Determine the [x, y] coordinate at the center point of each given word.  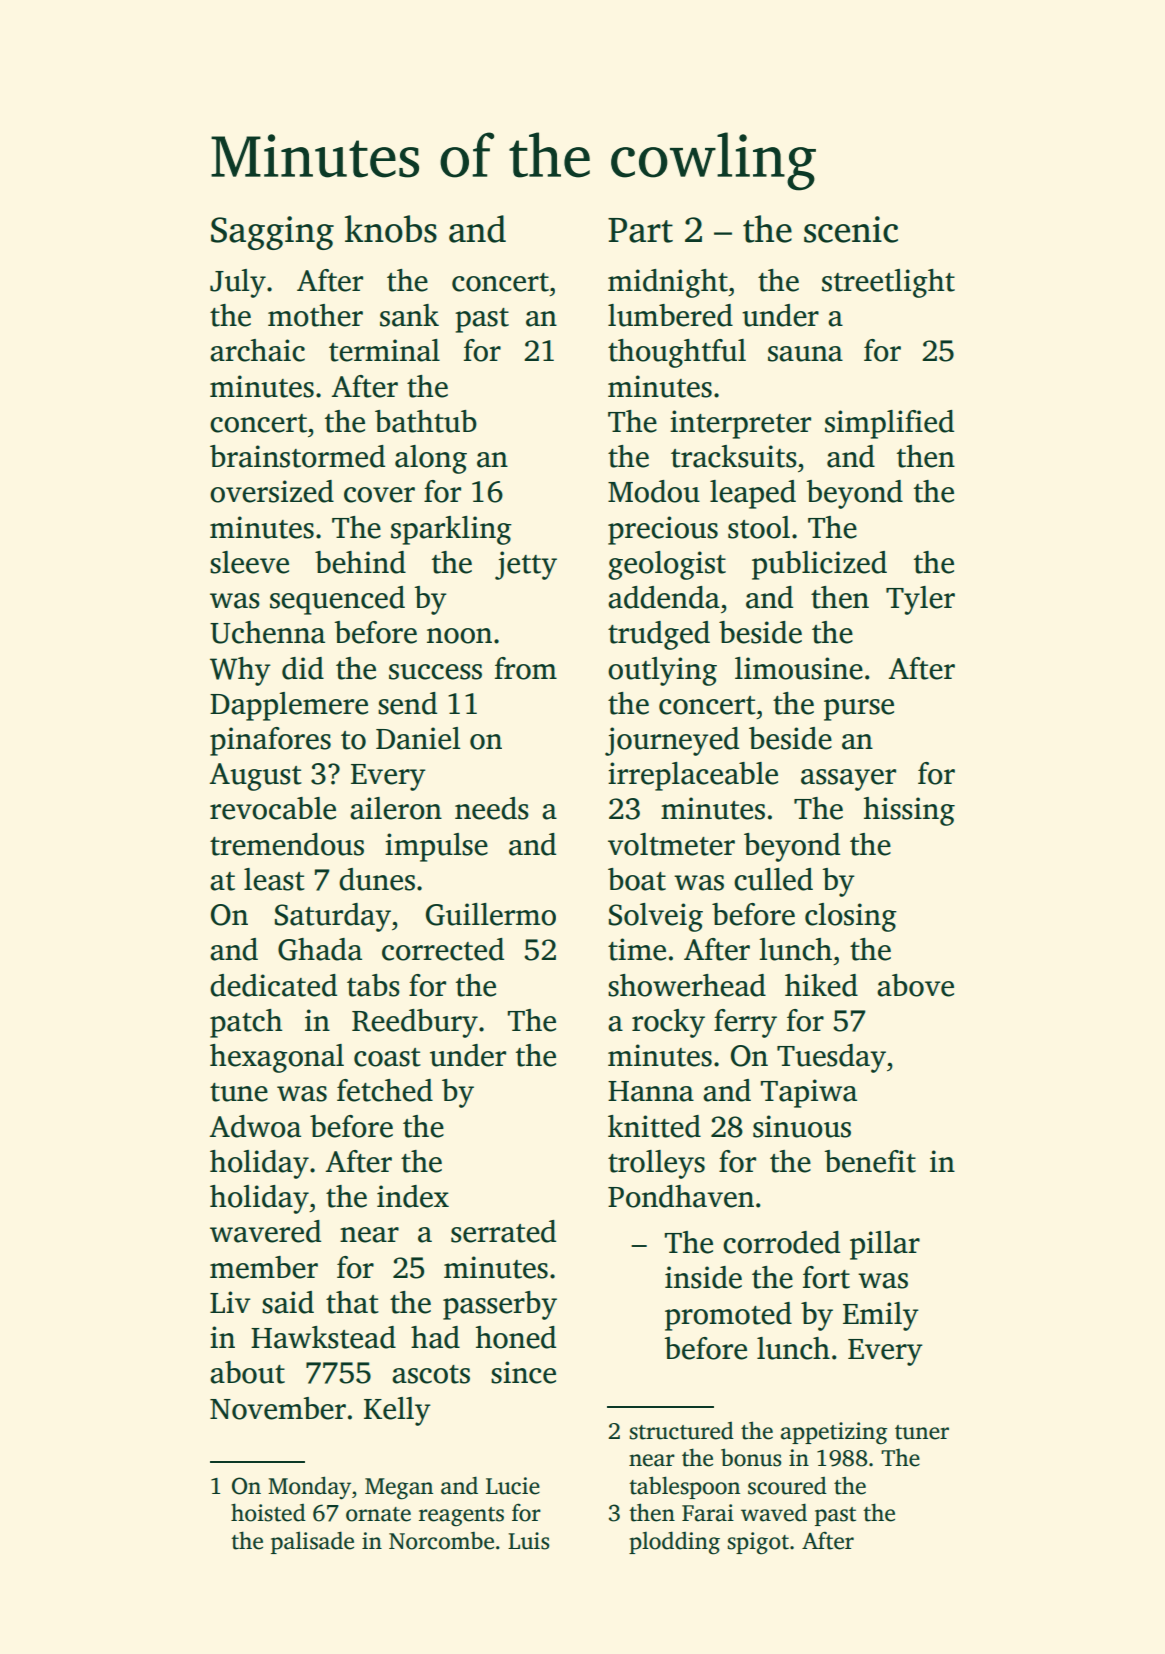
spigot [758, 1543]
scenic [851, 229]
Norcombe [441, 1541]
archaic [257, 350]
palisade [312, 1542]
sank [409, 315]
